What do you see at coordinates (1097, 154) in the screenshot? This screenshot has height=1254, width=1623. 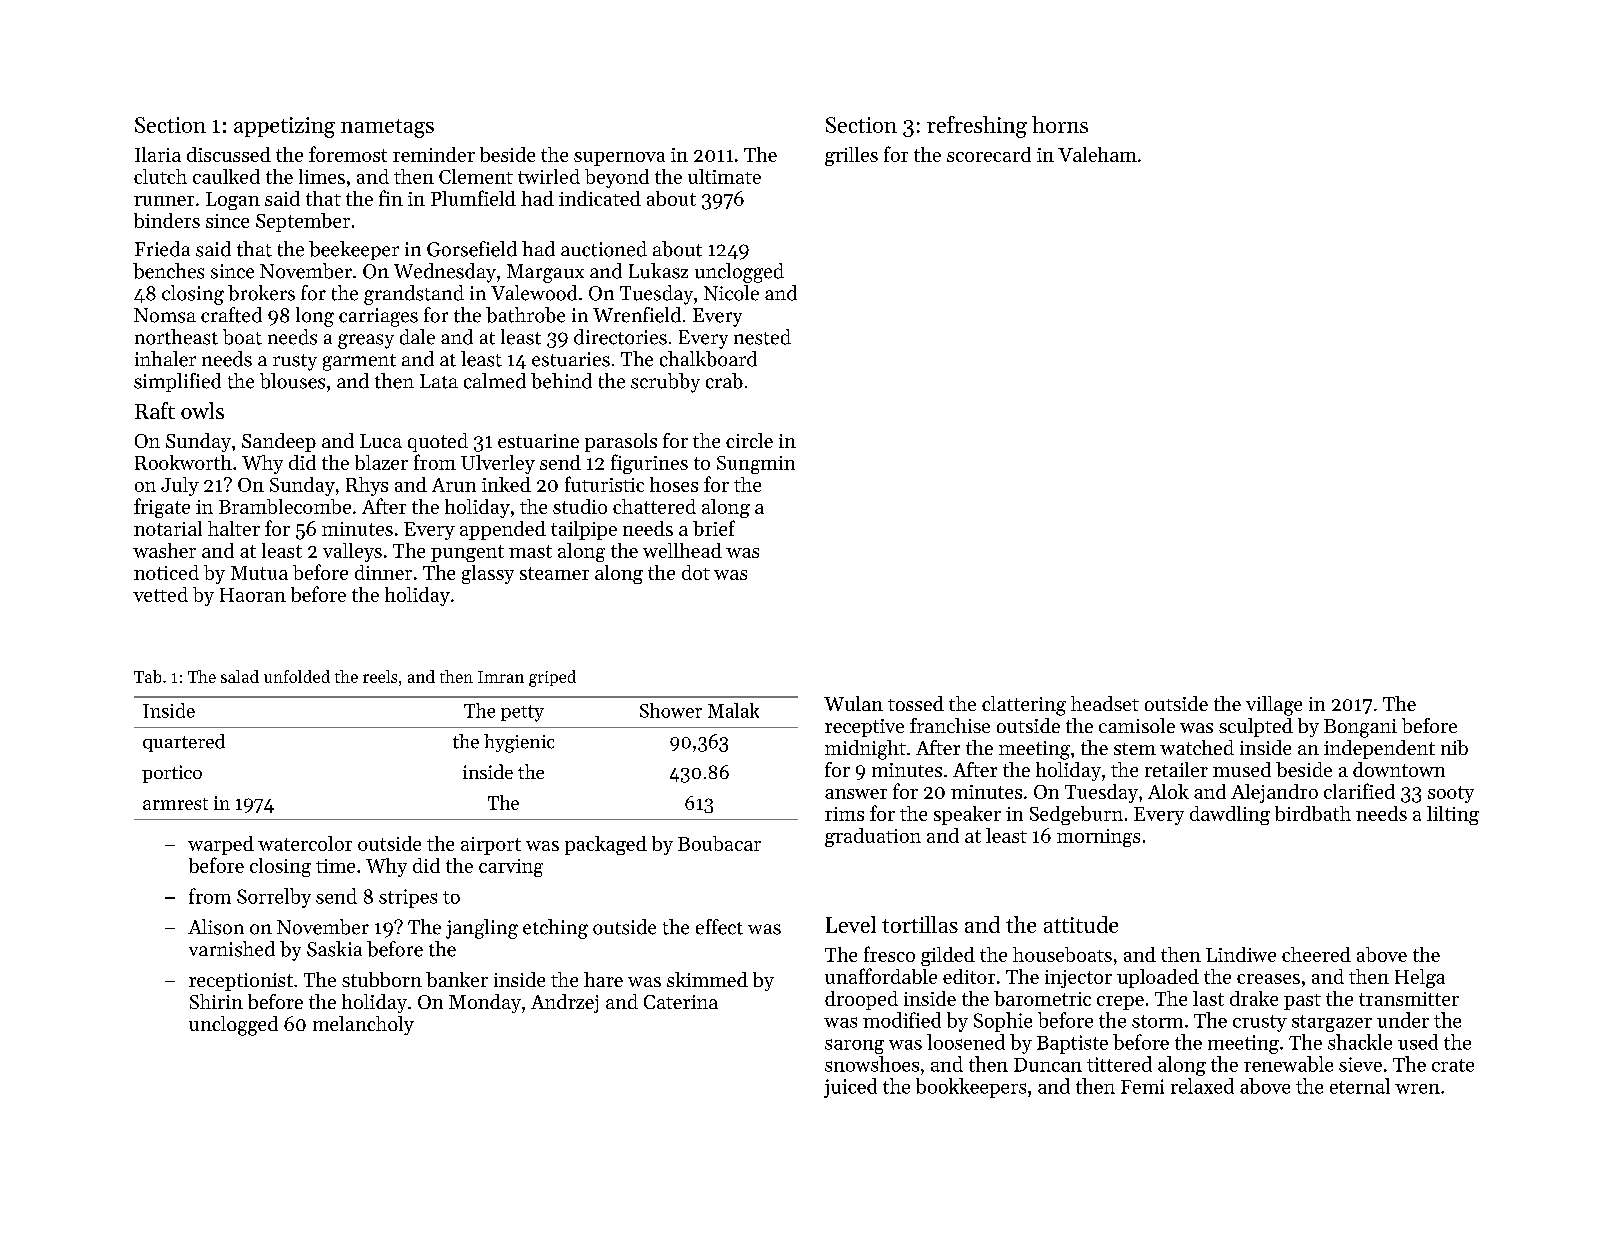 I see `Valeham` at bounding box center [1097, 154].
